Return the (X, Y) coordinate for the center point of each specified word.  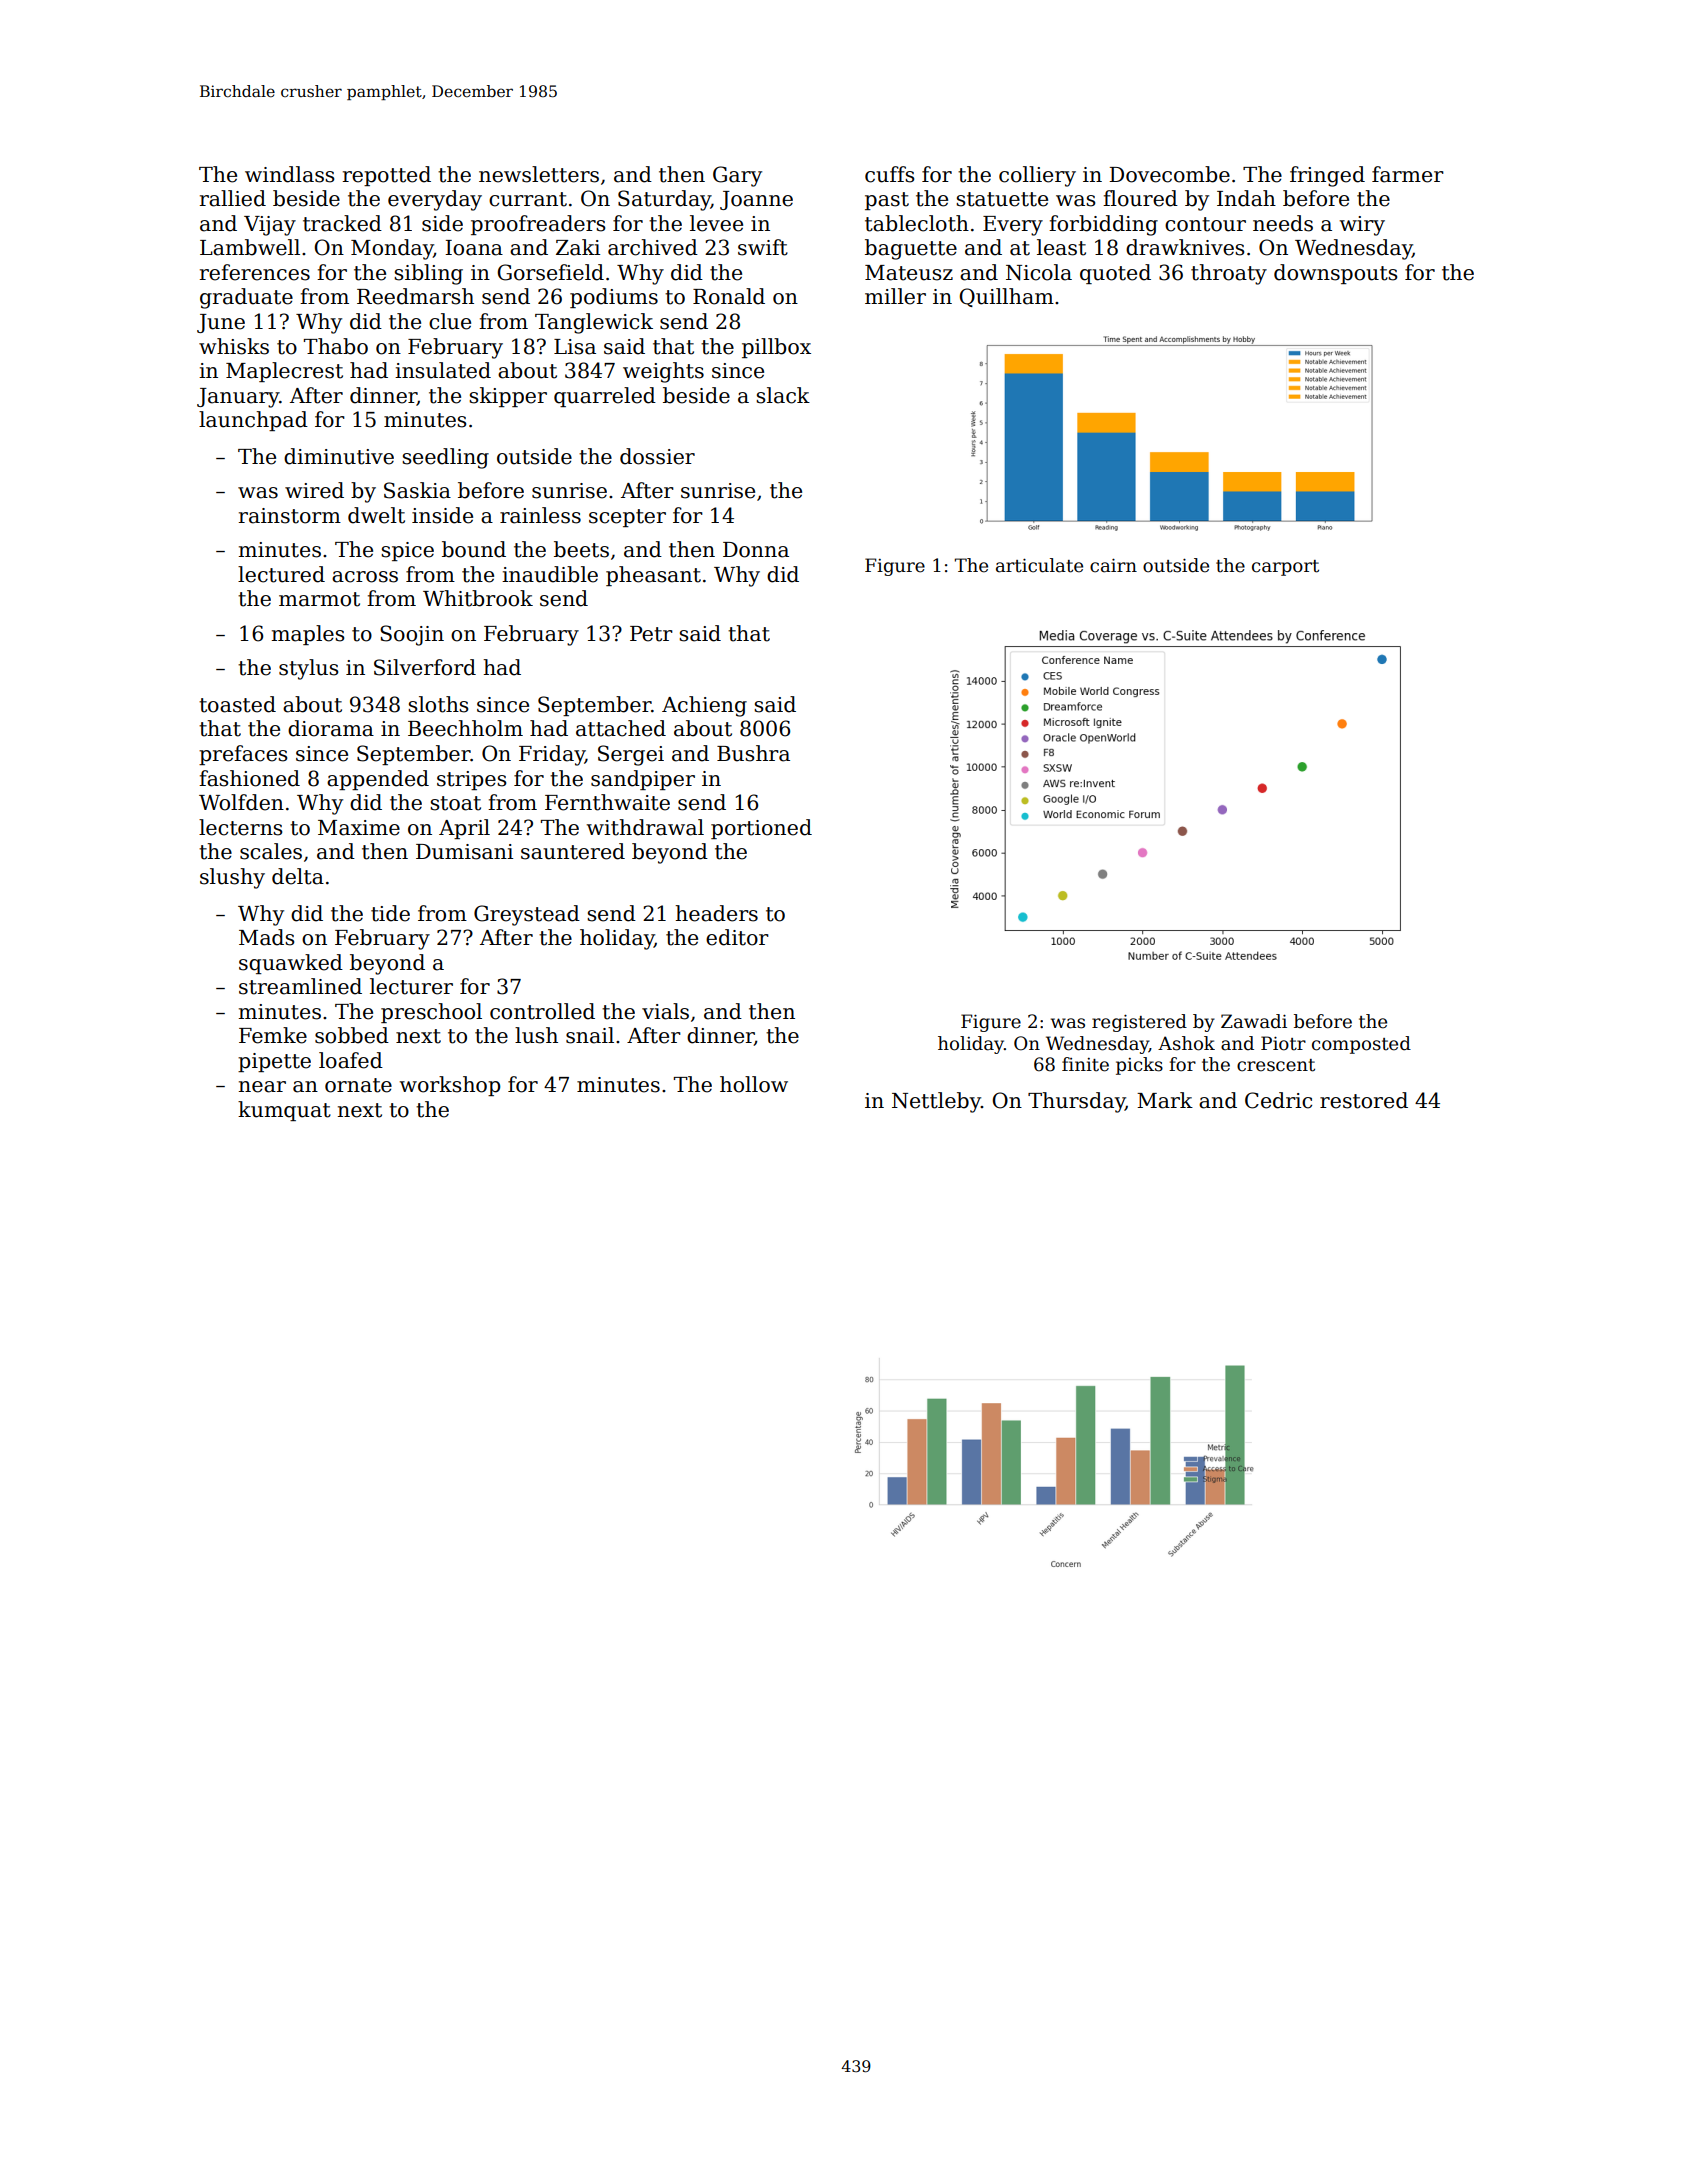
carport (1285, 568)
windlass (289, 174)
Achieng (704, 706)
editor (737, 937)
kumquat (284, 1111)
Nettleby (936, 1102)
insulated (443, 370)
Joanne (756, 200)
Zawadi (1254, 1021)
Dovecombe (1169, 174)
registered (1139, 1023)
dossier (657, 456)
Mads (266, 937)
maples (308, 635)
